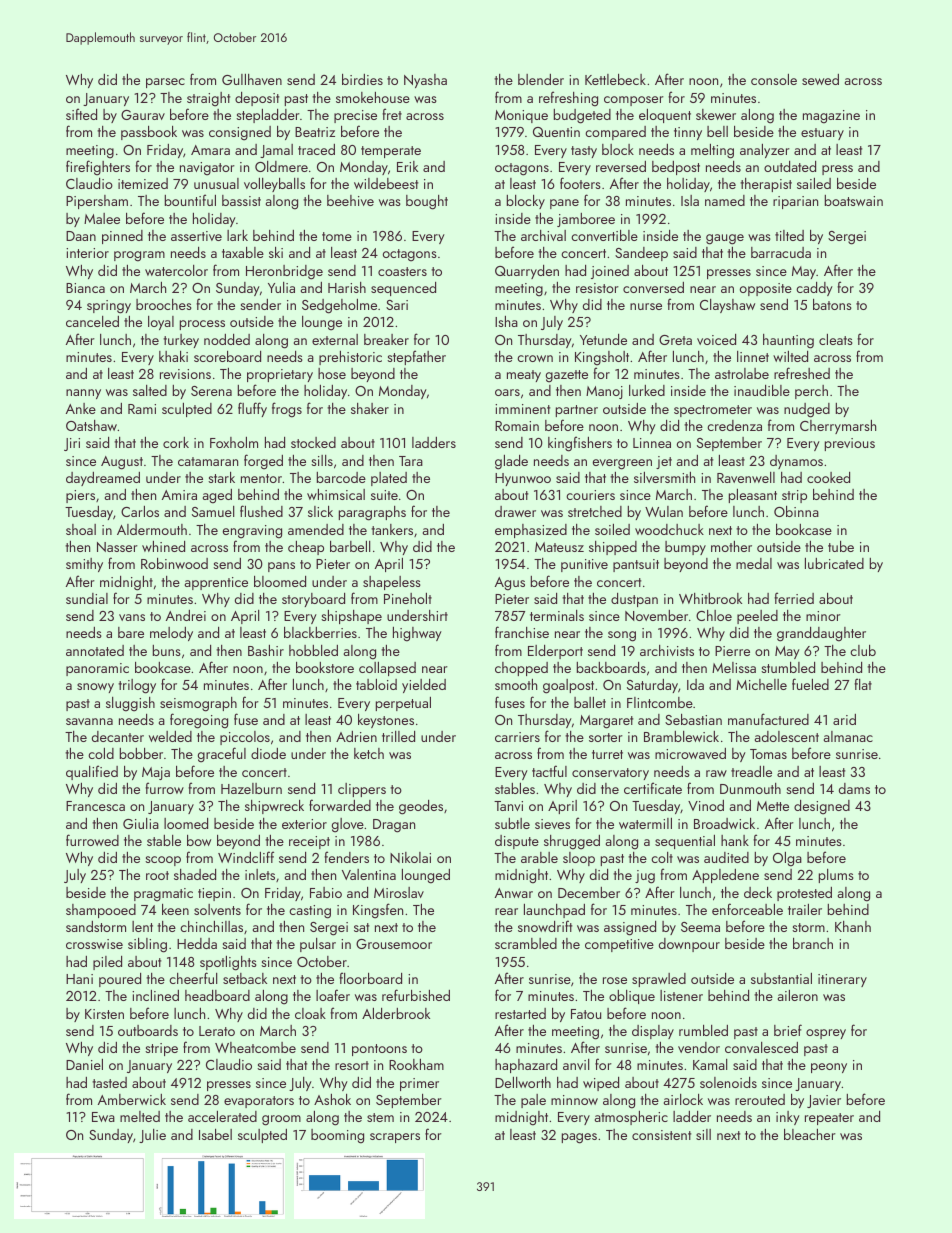 The width and height of the screenshot is (952, 1233). Describe the element at coordinates (257, 99) in the screenshot. I see `deposit` at that location.
